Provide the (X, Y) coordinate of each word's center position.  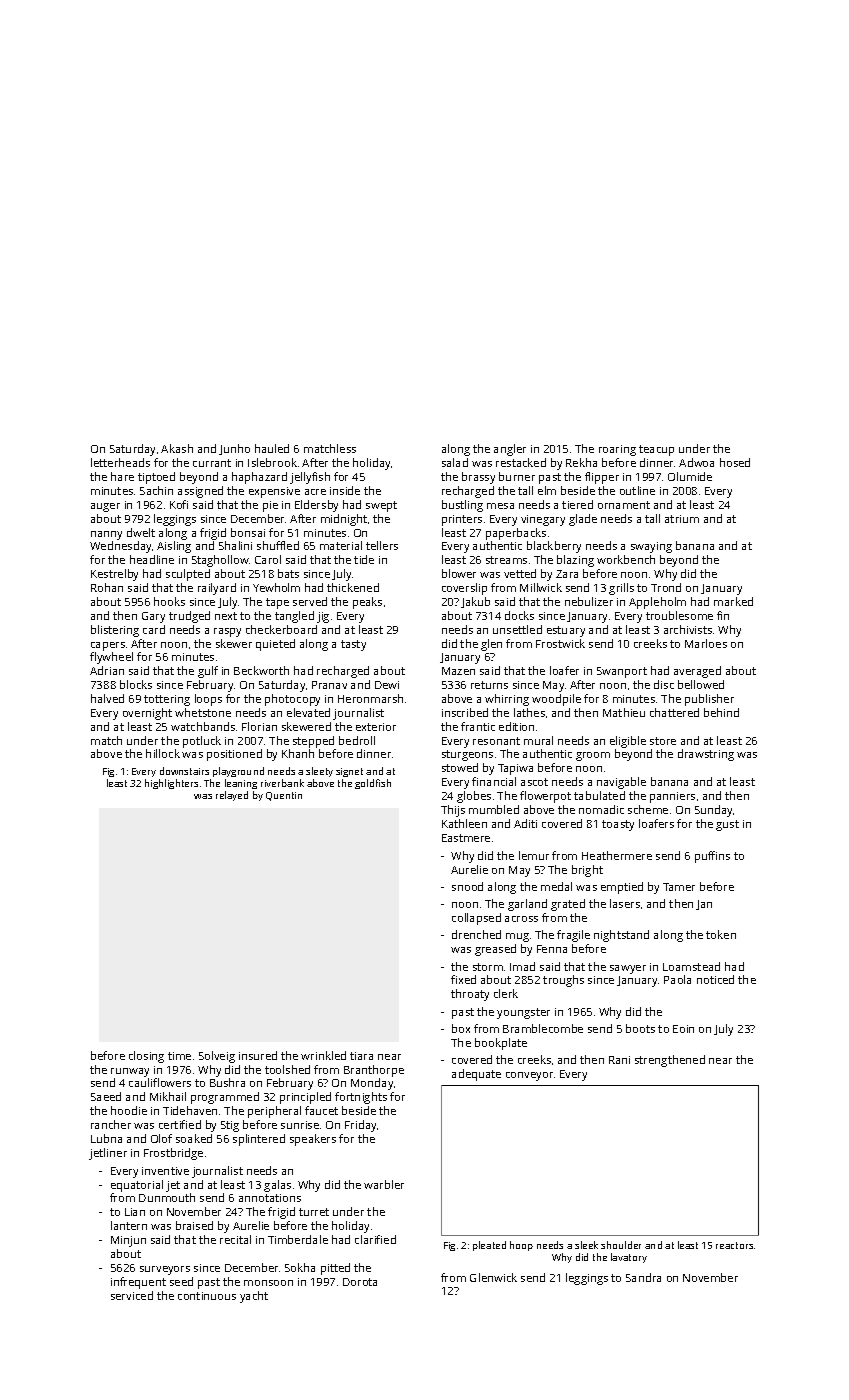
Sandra (643, 1277)
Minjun (128, 1241)
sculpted (188, 575)
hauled (272, 448)
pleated (489, 1246)
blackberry (554, 547)
